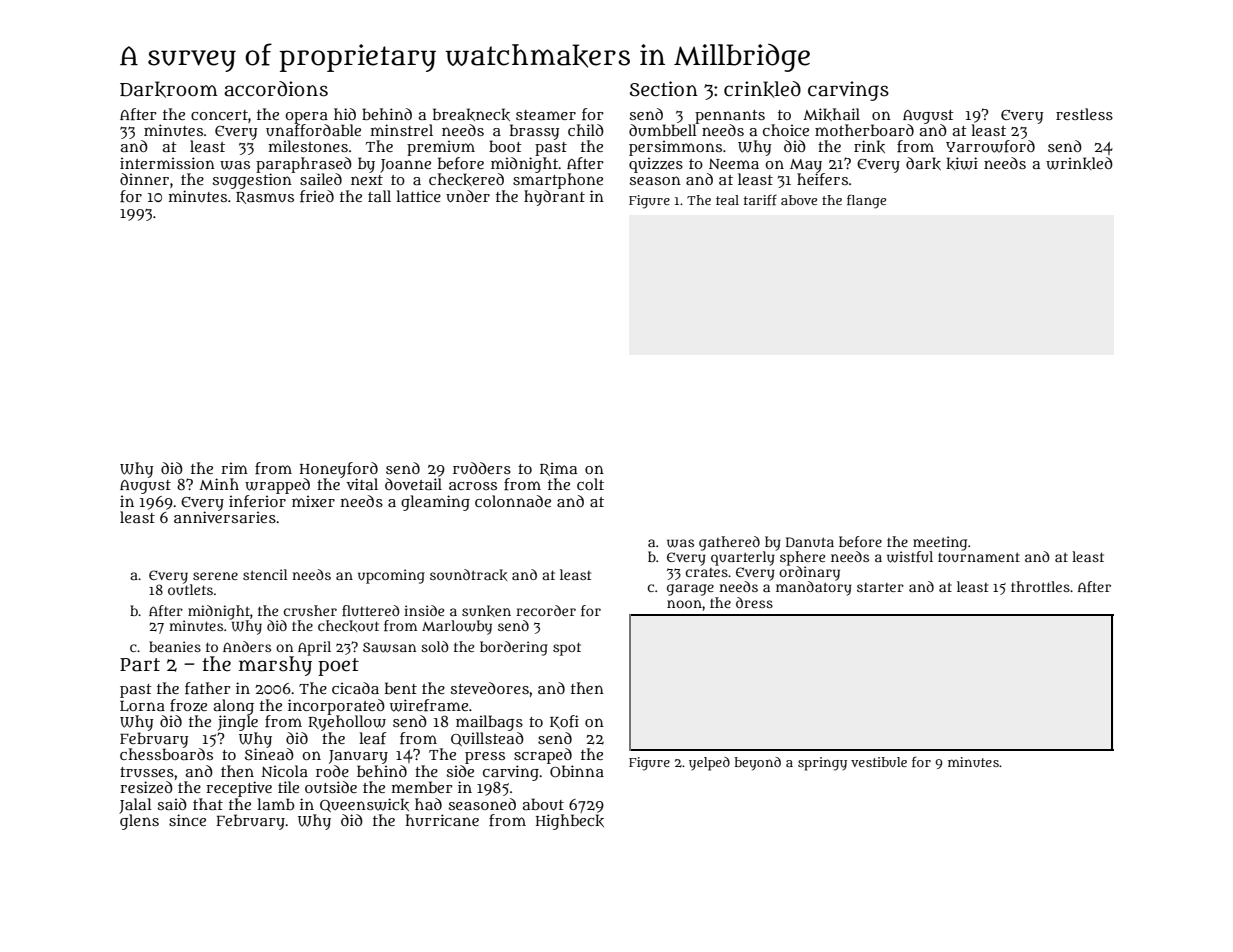 The image size is (1233, 952). What do you see at coordinates (570, 822) in the screenshot?
I see `Highbeck` at bounding box center [570, 822].
